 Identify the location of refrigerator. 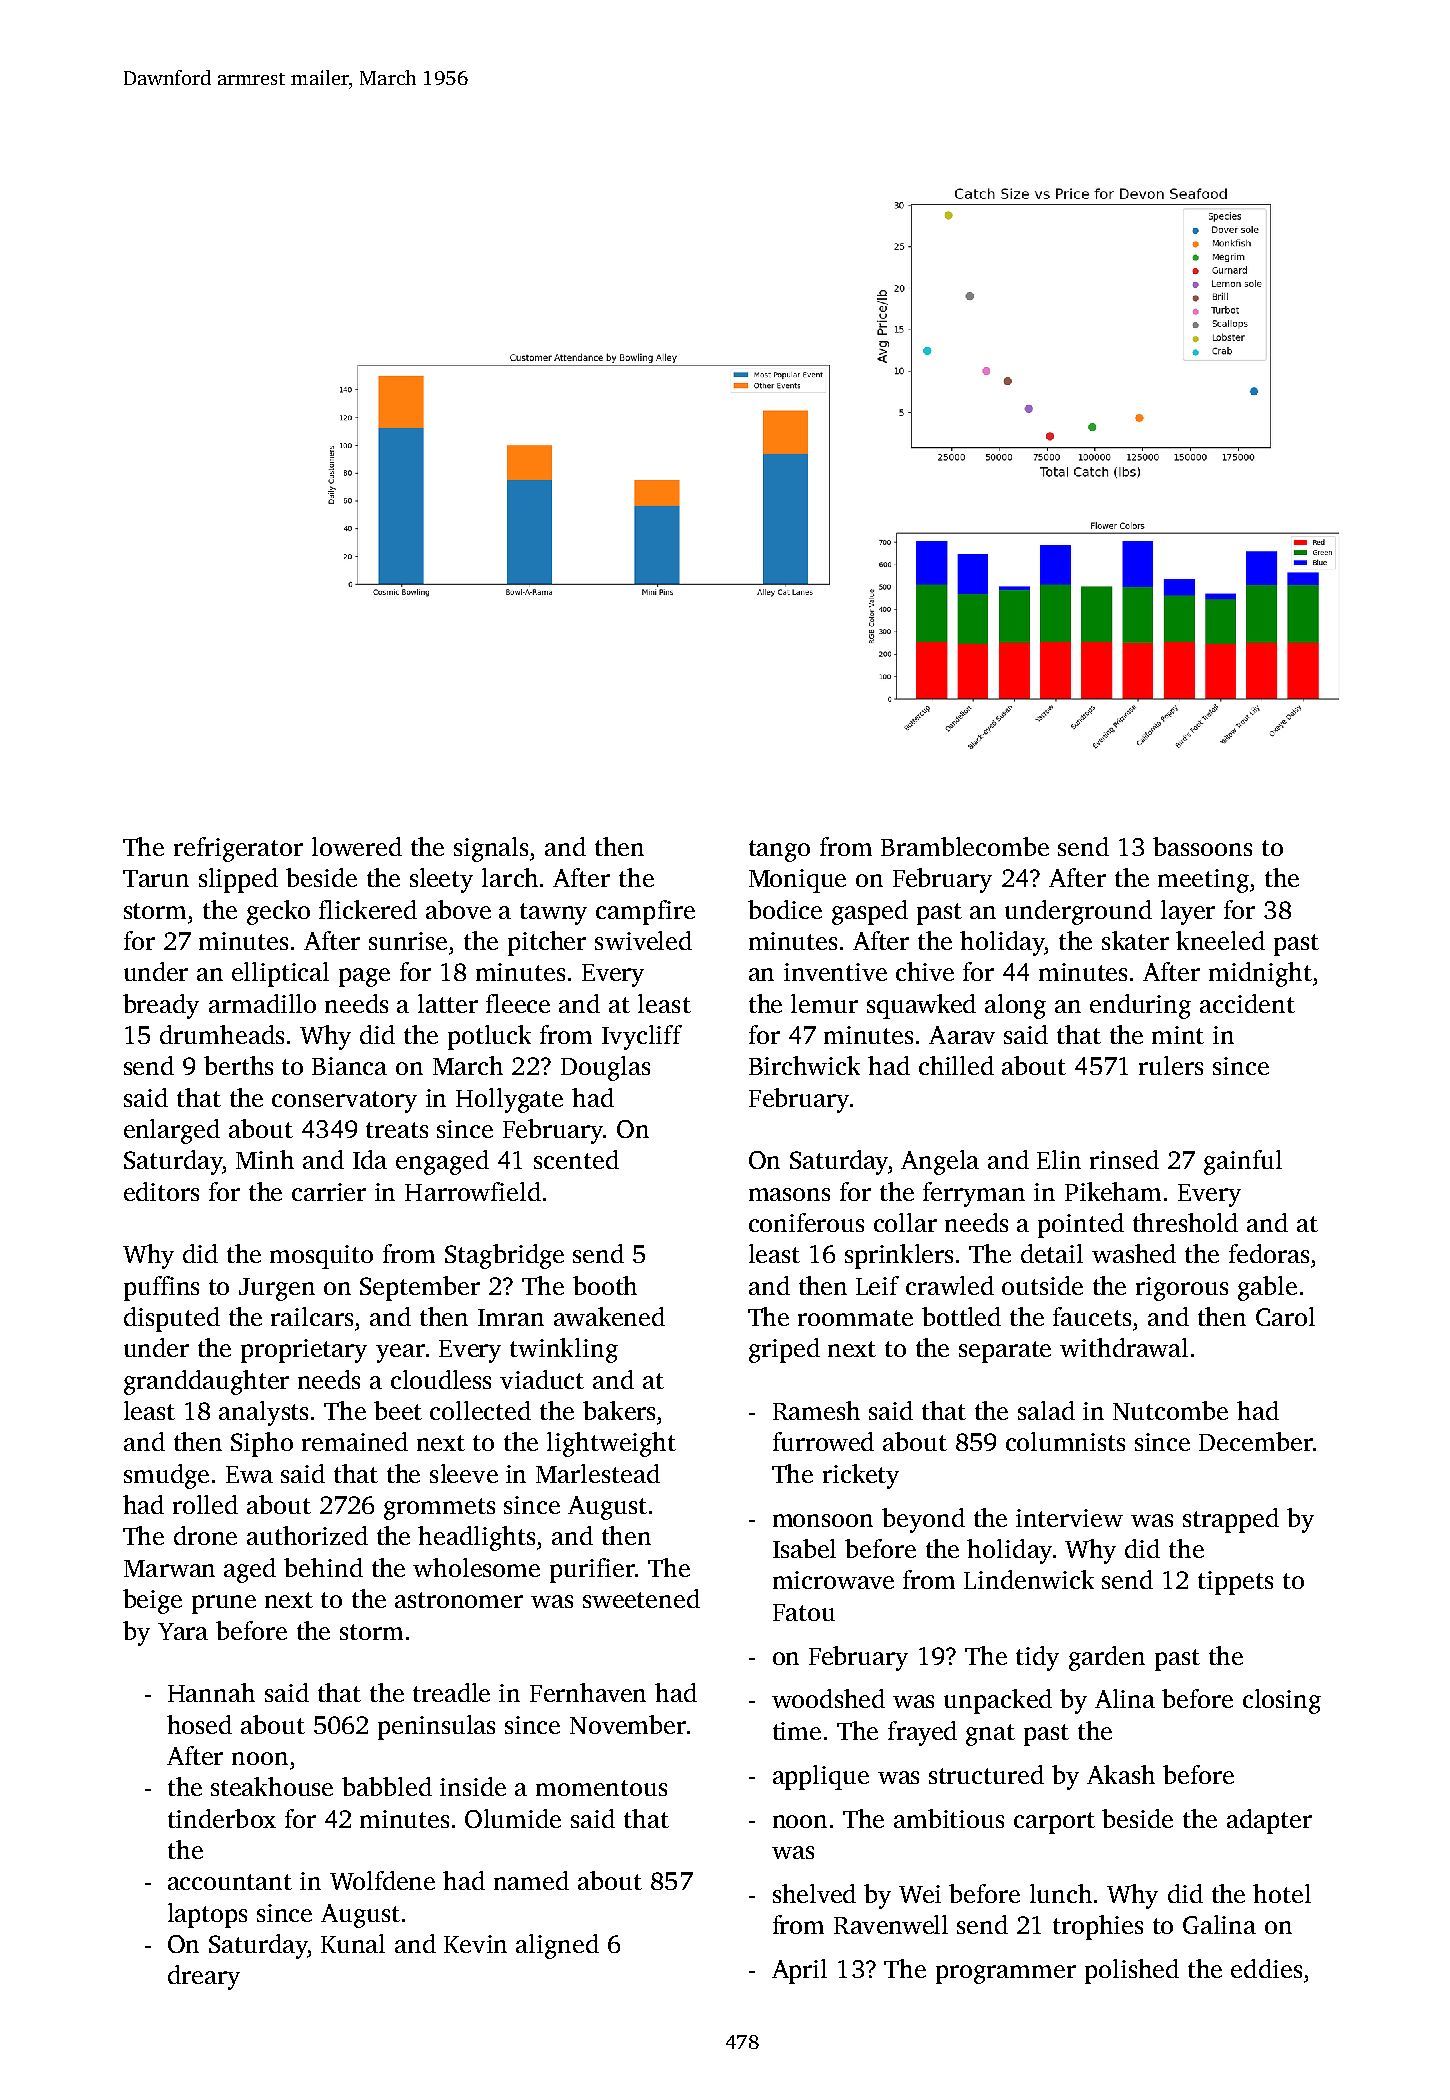
(238, 849).
